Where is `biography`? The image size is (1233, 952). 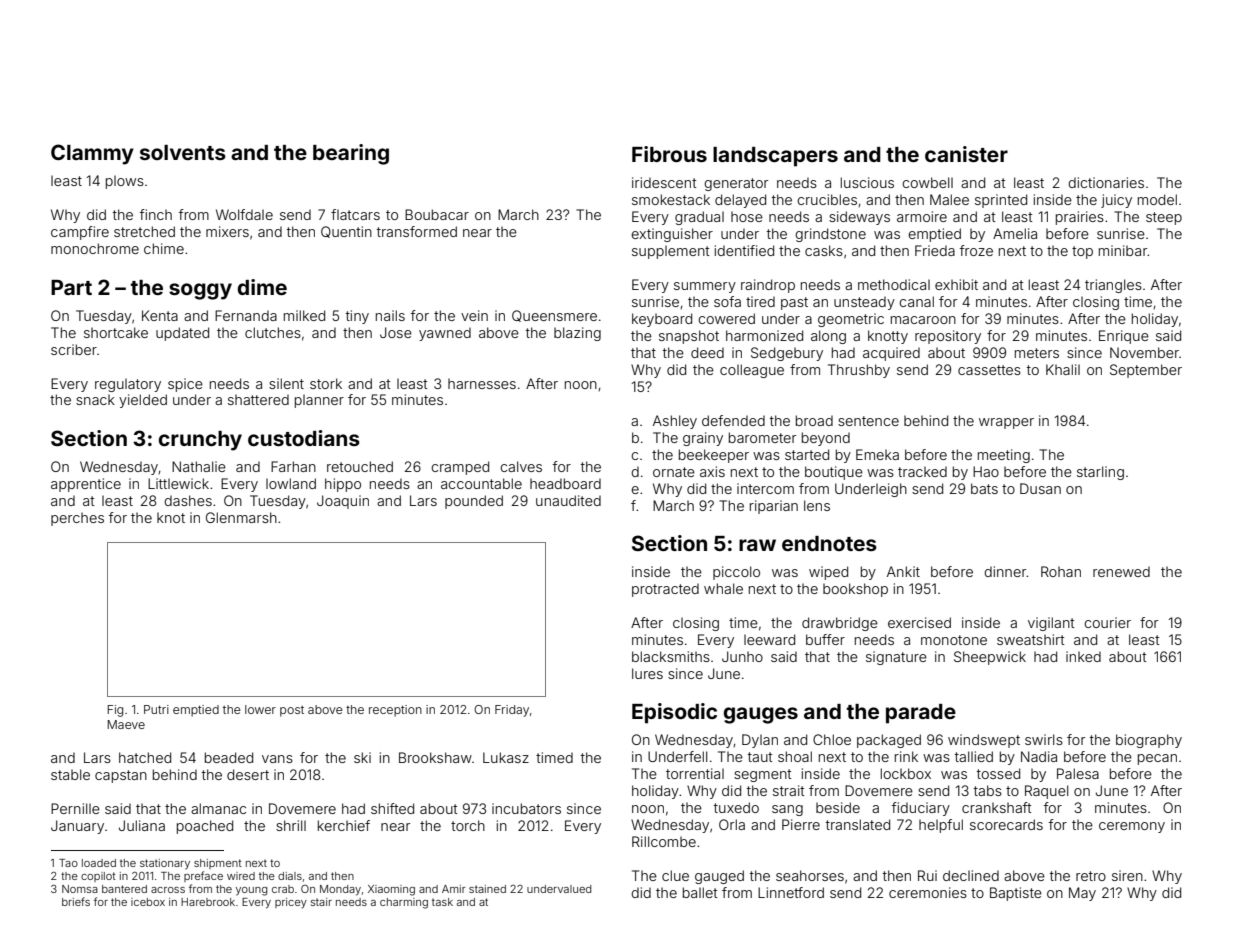
biography is located at coordinates (1149, 741).
